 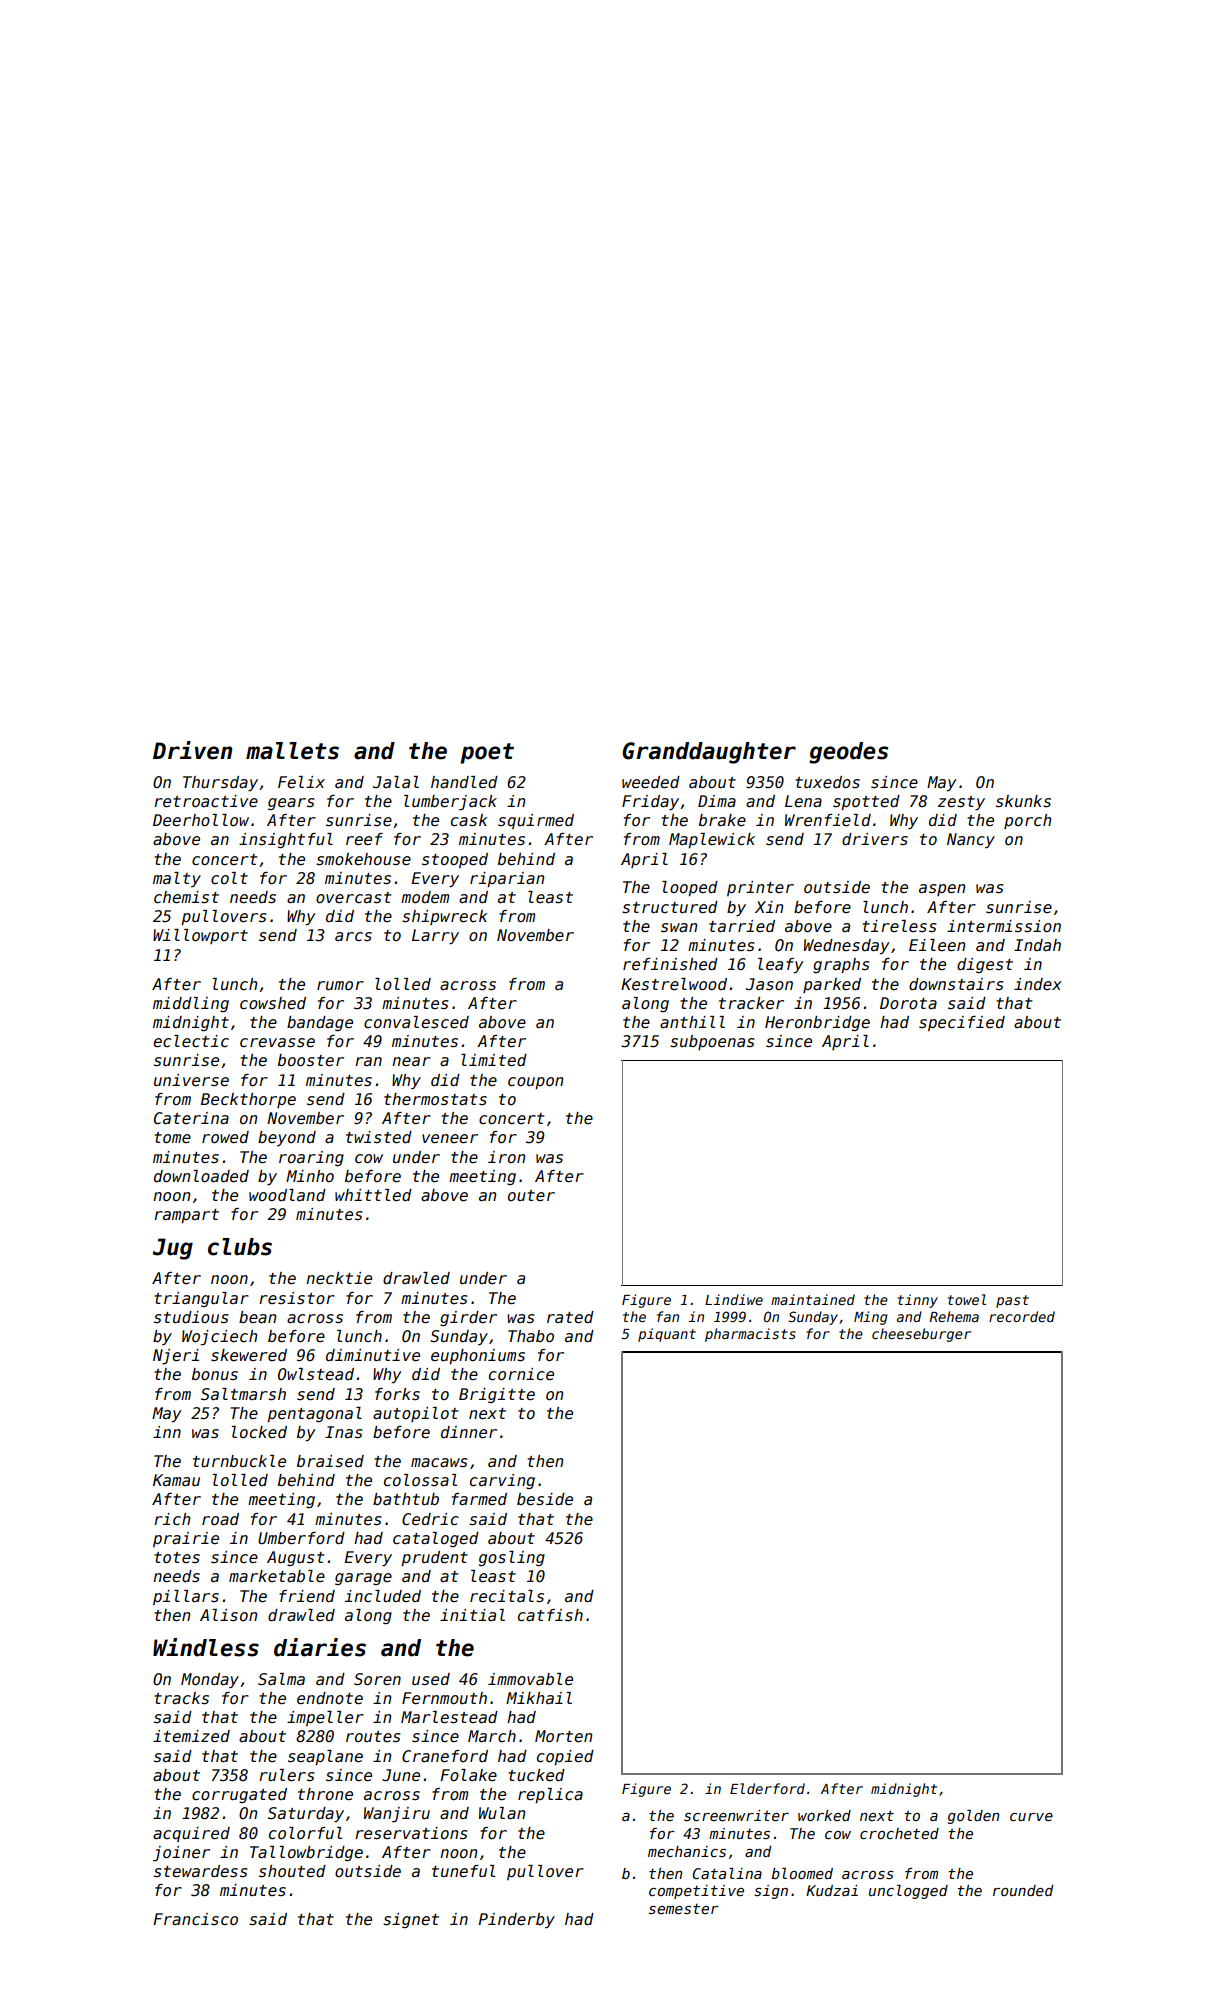 I want to click on squirmed, so click(x=536, y=821).
